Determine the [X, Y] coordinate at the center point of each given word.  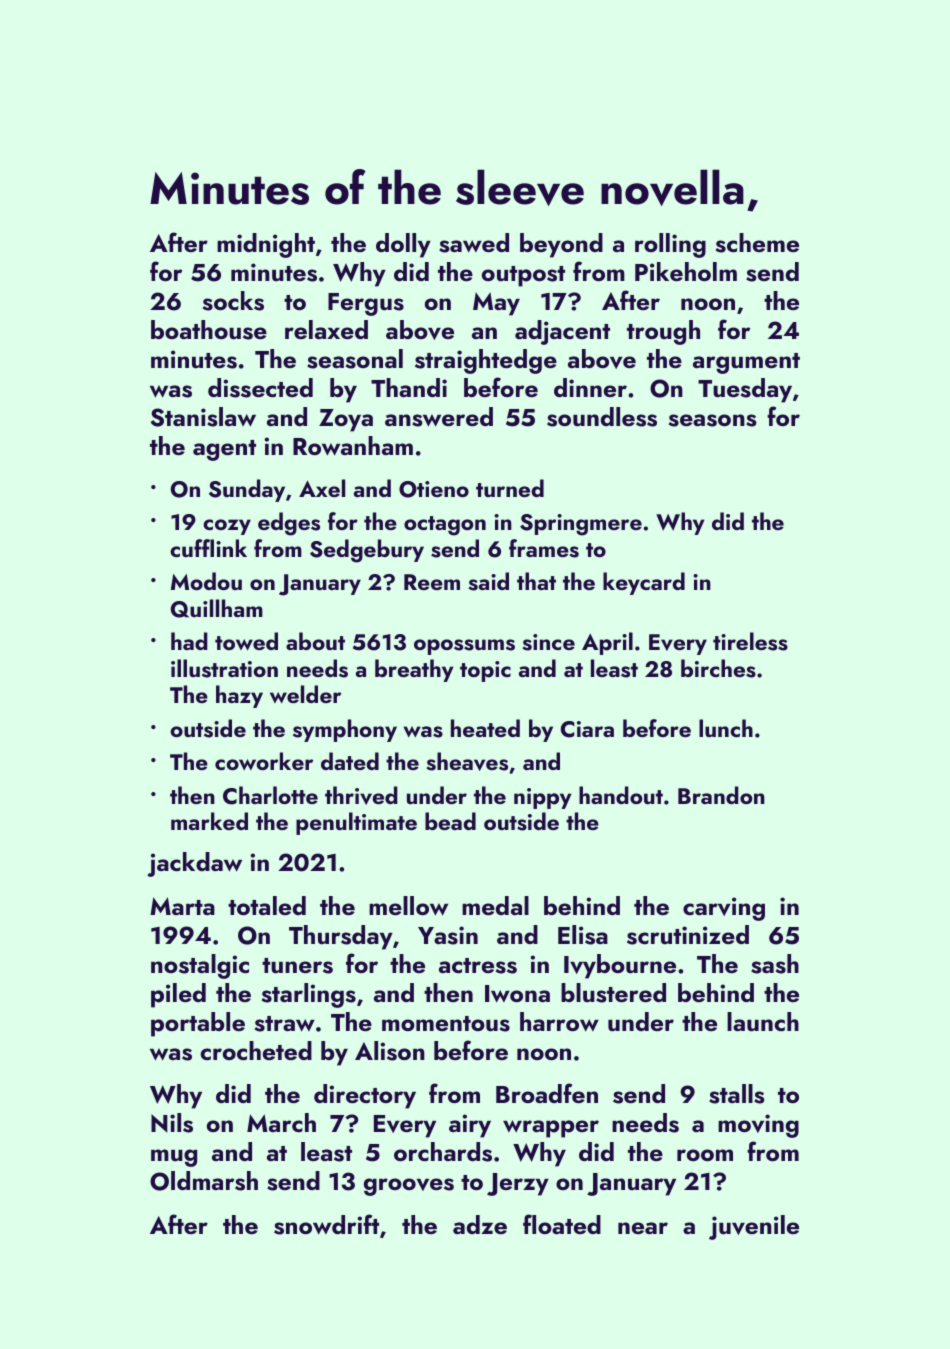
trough [663, 332]
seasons [712, 420]
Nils [172, 1123]
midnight [266, 245]
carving [724, 909]
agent [224, 450]
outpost [523, 276]
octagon [445, 526]
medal [495, 905]
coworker [264, 761]
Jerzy [518, 1184]
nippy [543, 798]
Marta [182, 906]
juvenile [754, 1227]
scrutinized [688, 935]
